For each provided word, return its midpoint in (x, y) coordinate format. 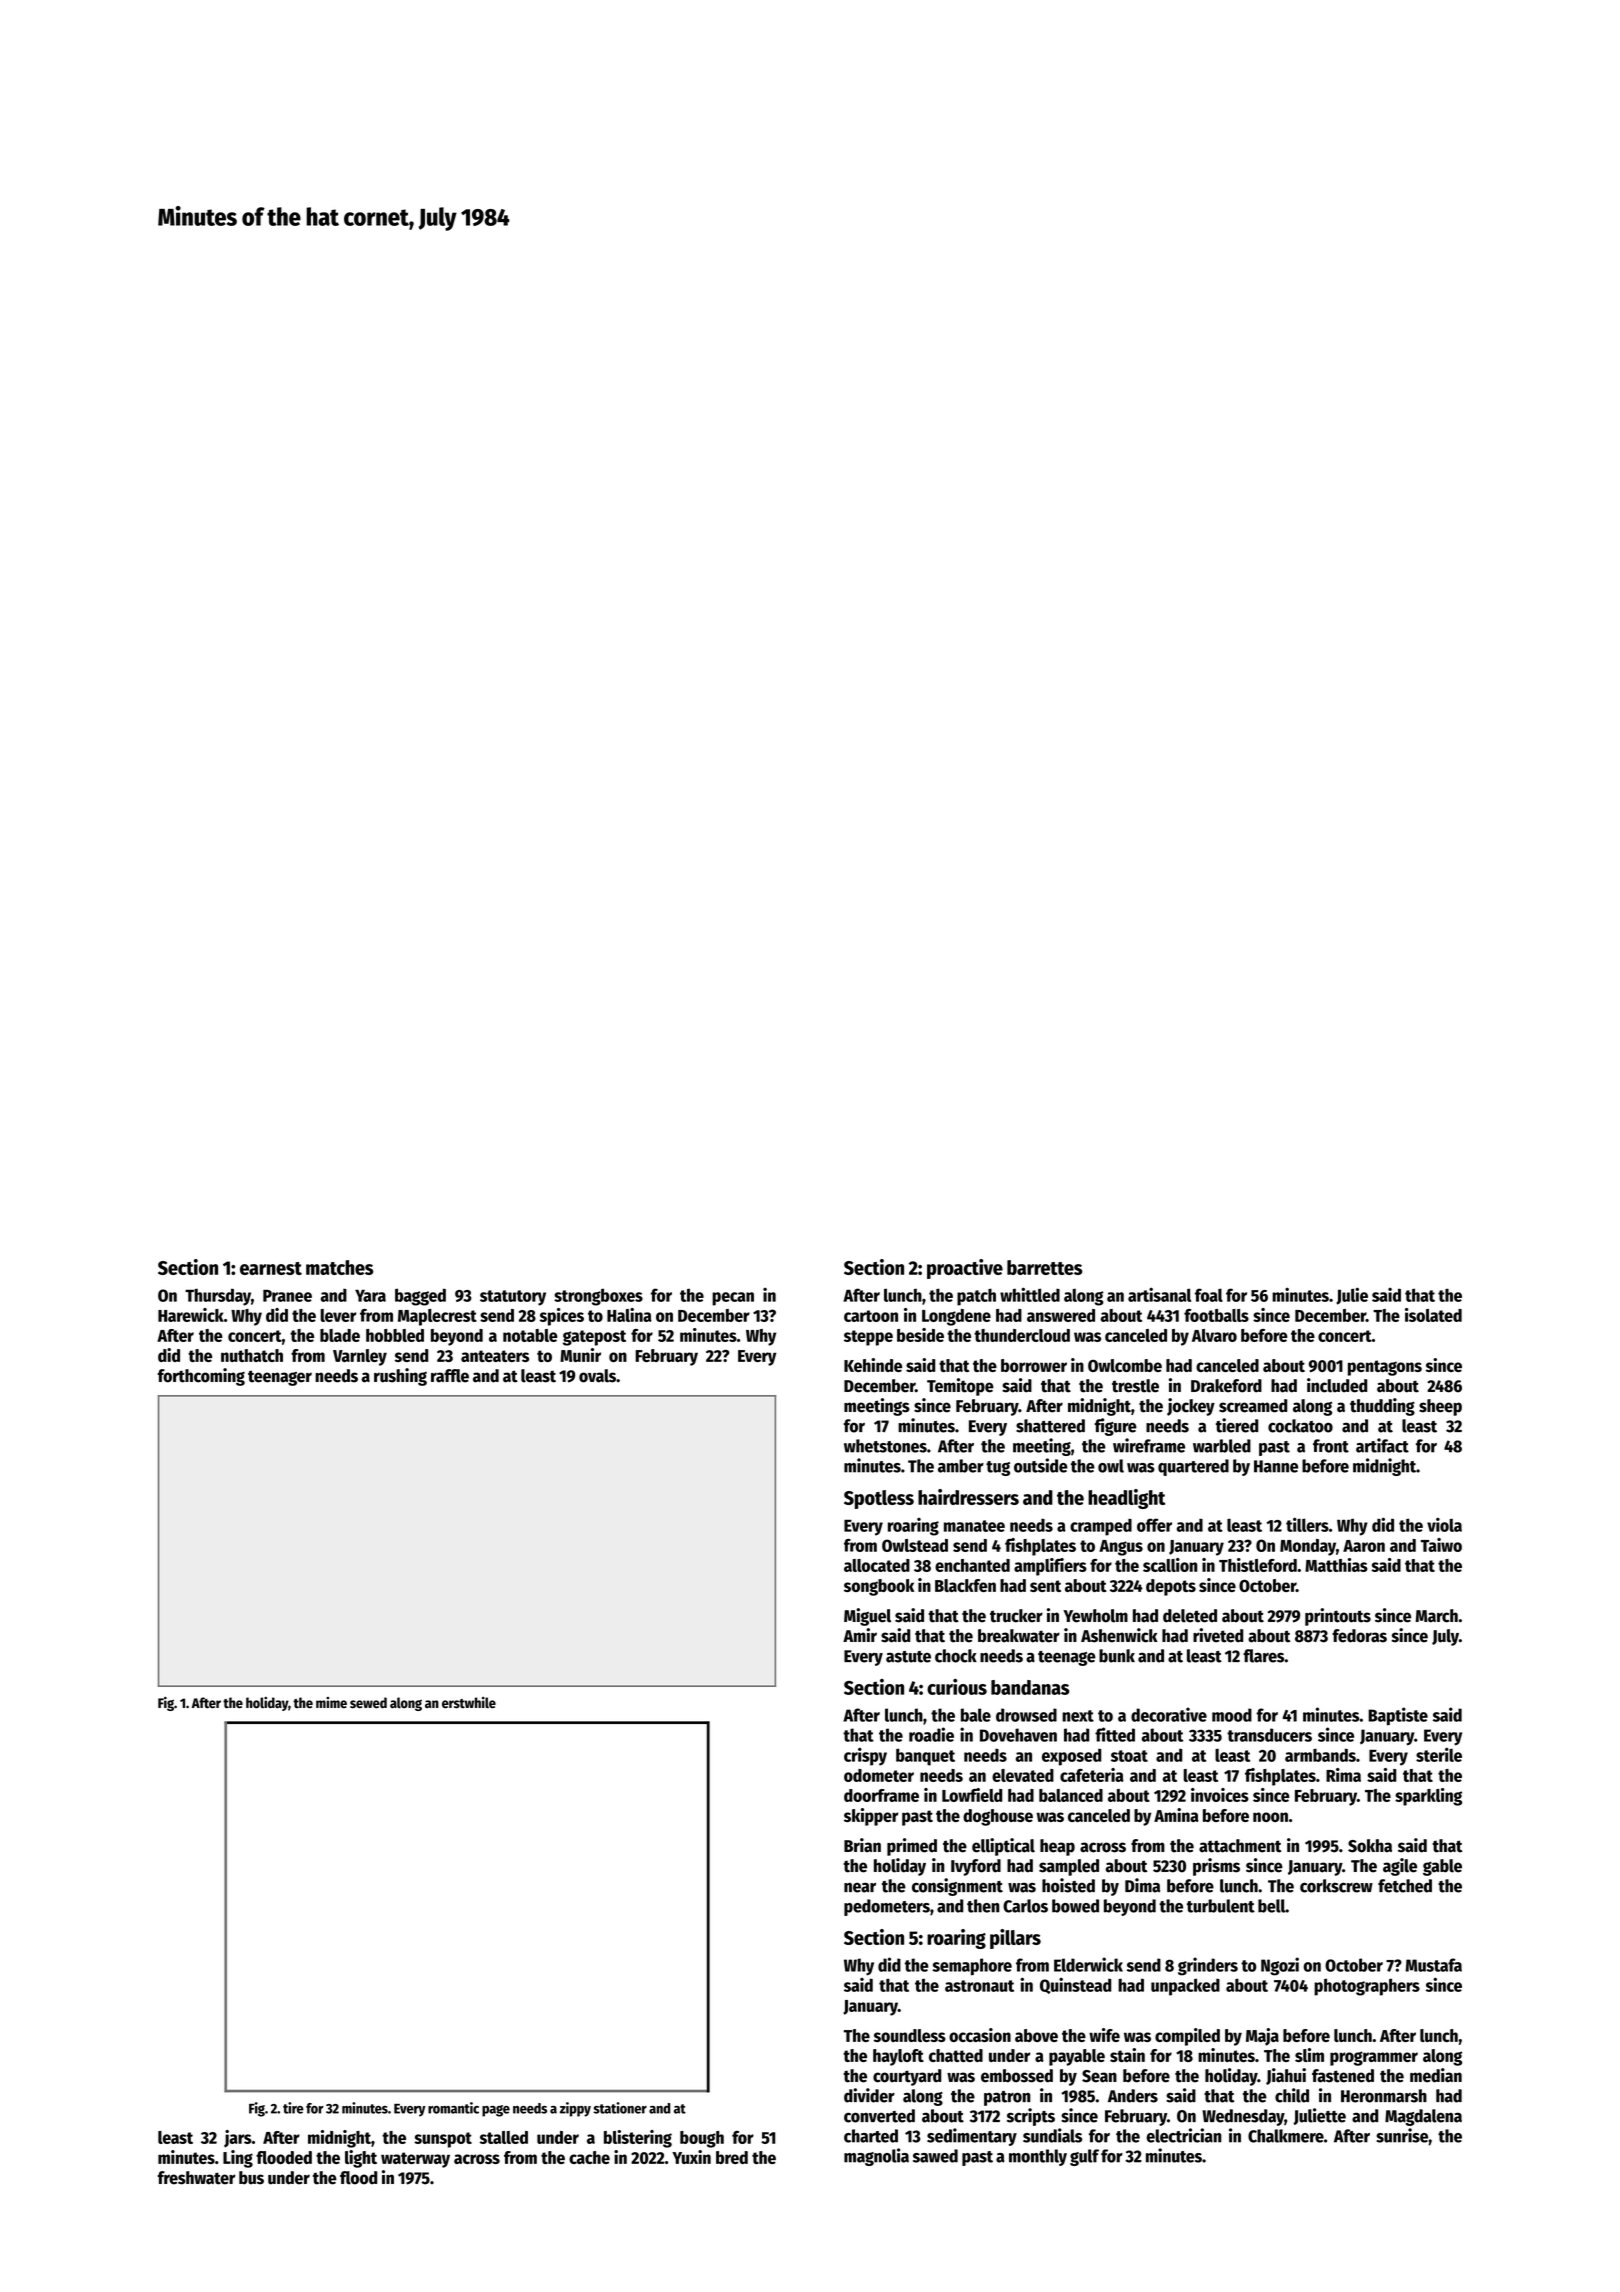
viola (1444, 1524)
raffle (450, 1376)
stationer (620, 2108)
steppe (868, 1338)
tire (293, 2108)
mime (331, 1702)
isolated (1433, 1315)
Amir (860, 1635)
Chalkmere (1286, 2136)
